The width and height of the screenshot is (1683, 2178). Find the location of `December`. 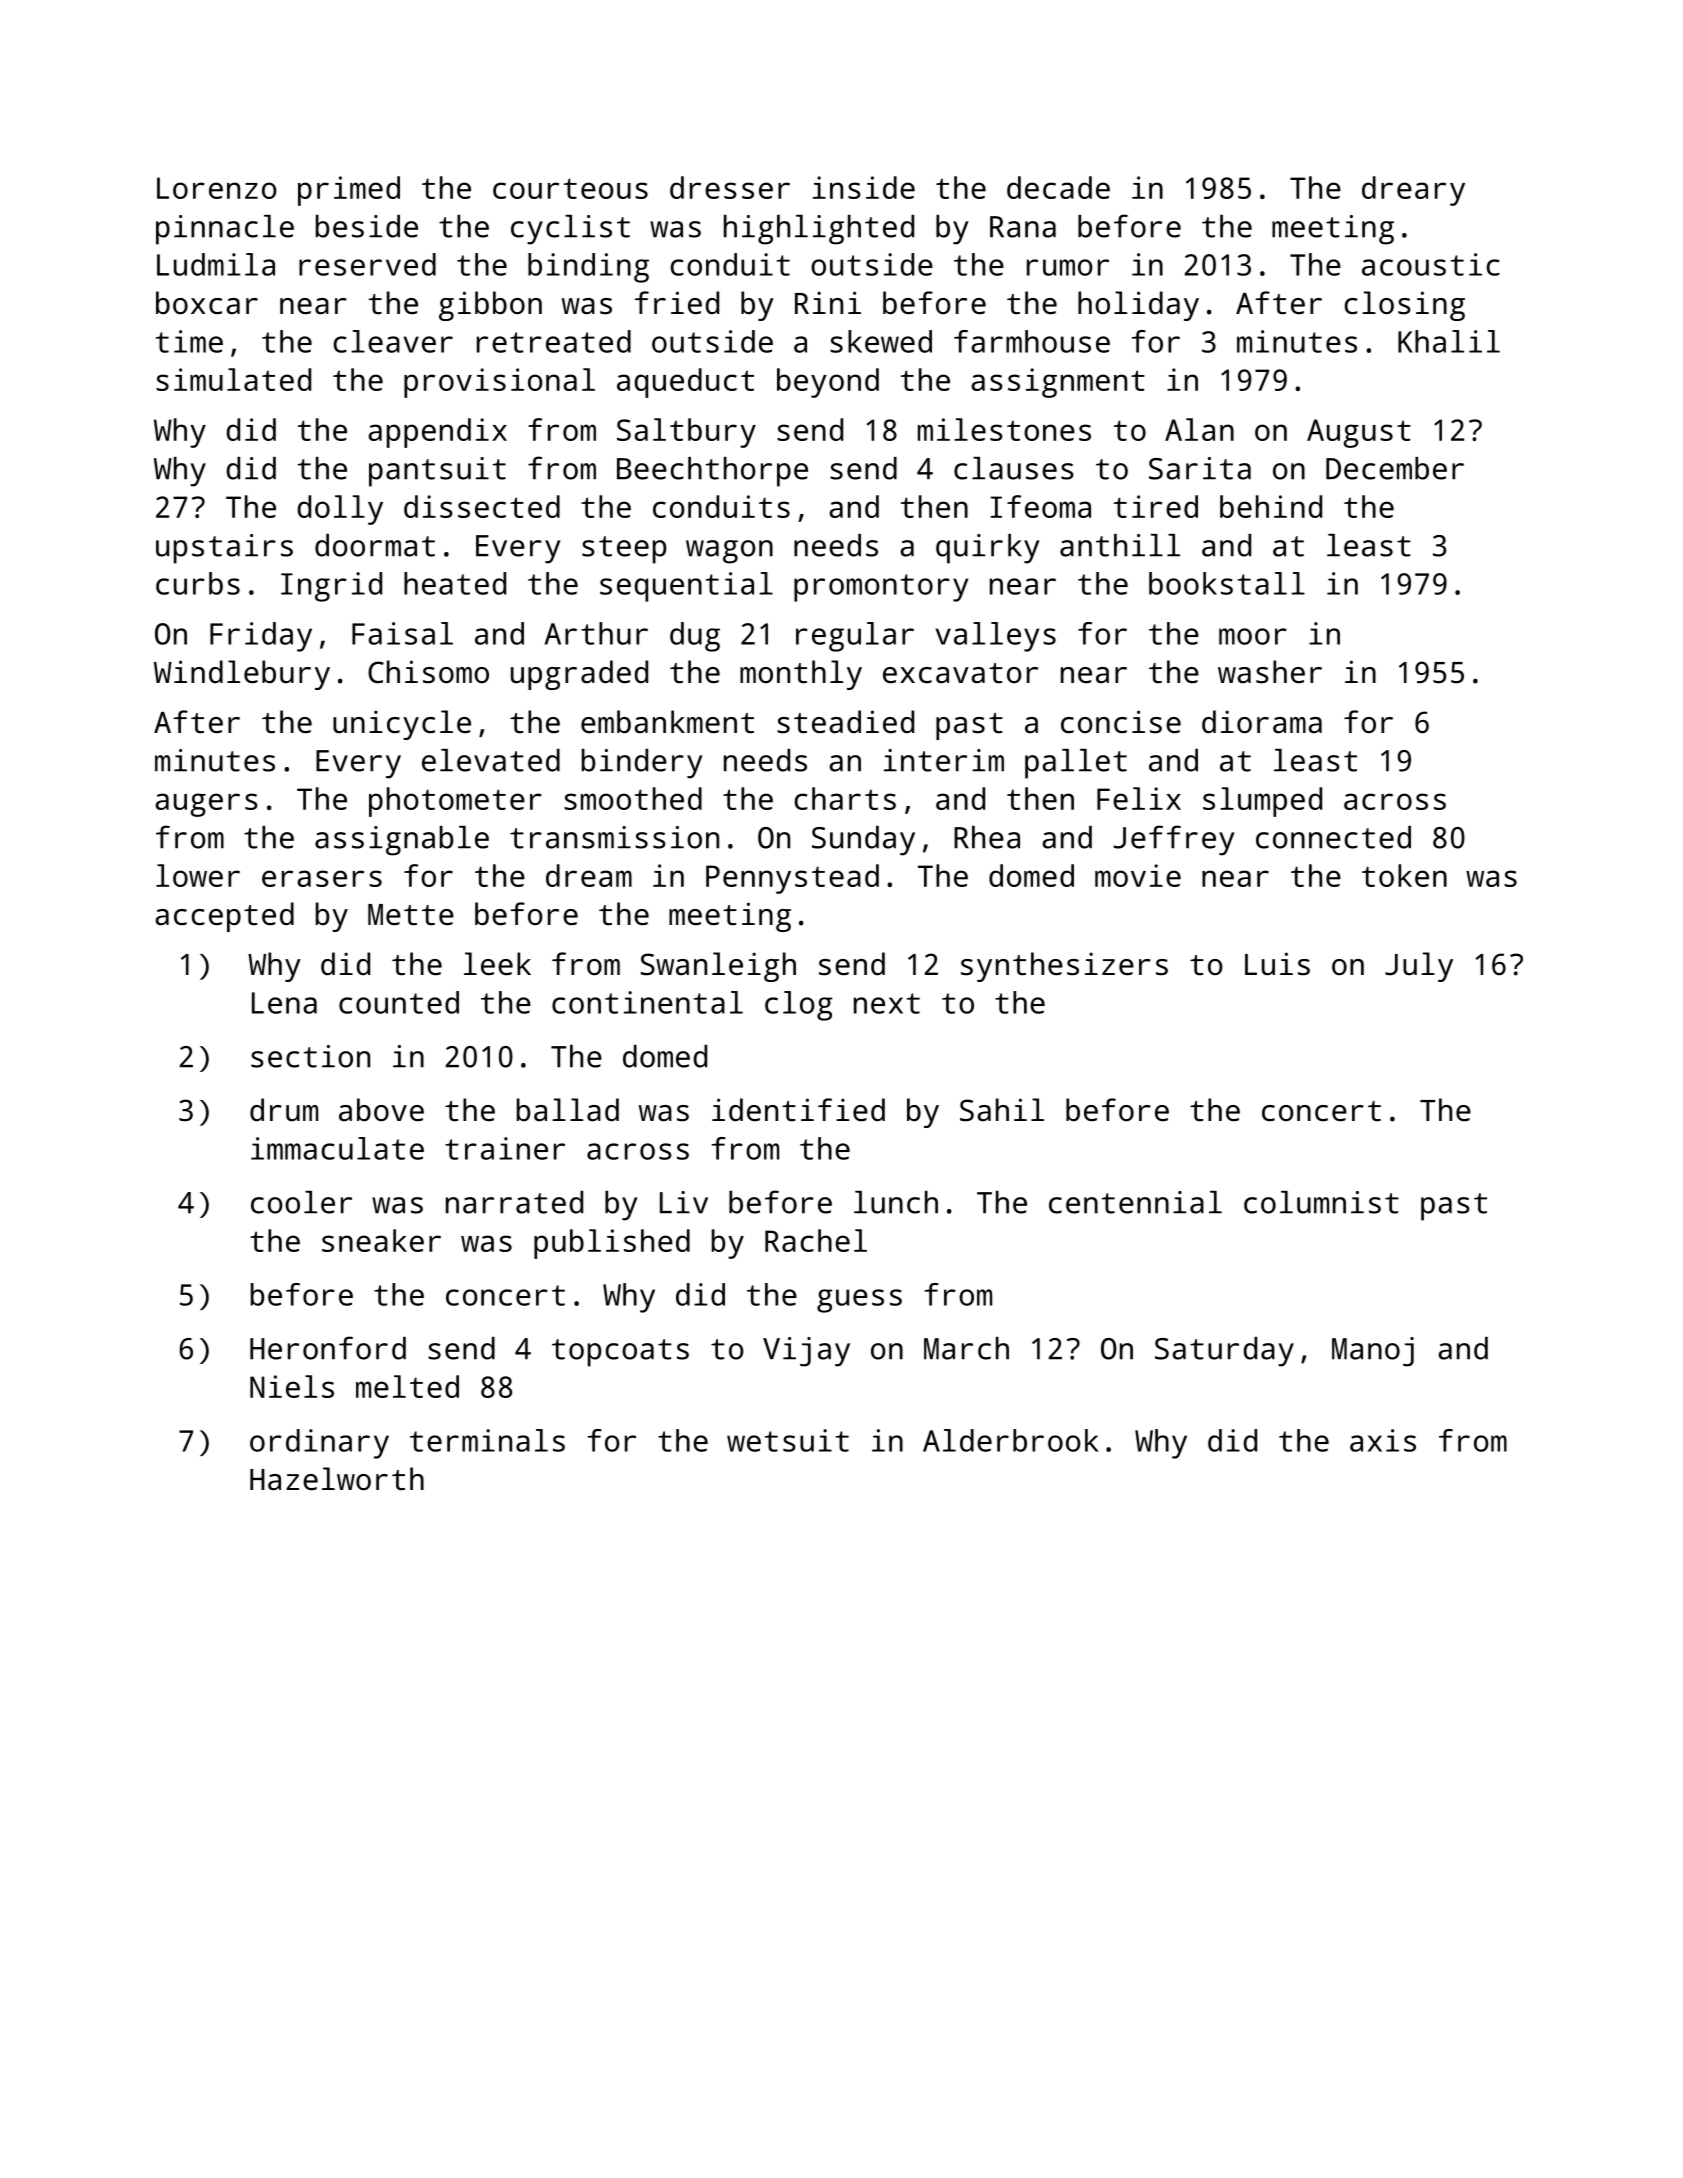

December is located at coordinates (1395, 468).
